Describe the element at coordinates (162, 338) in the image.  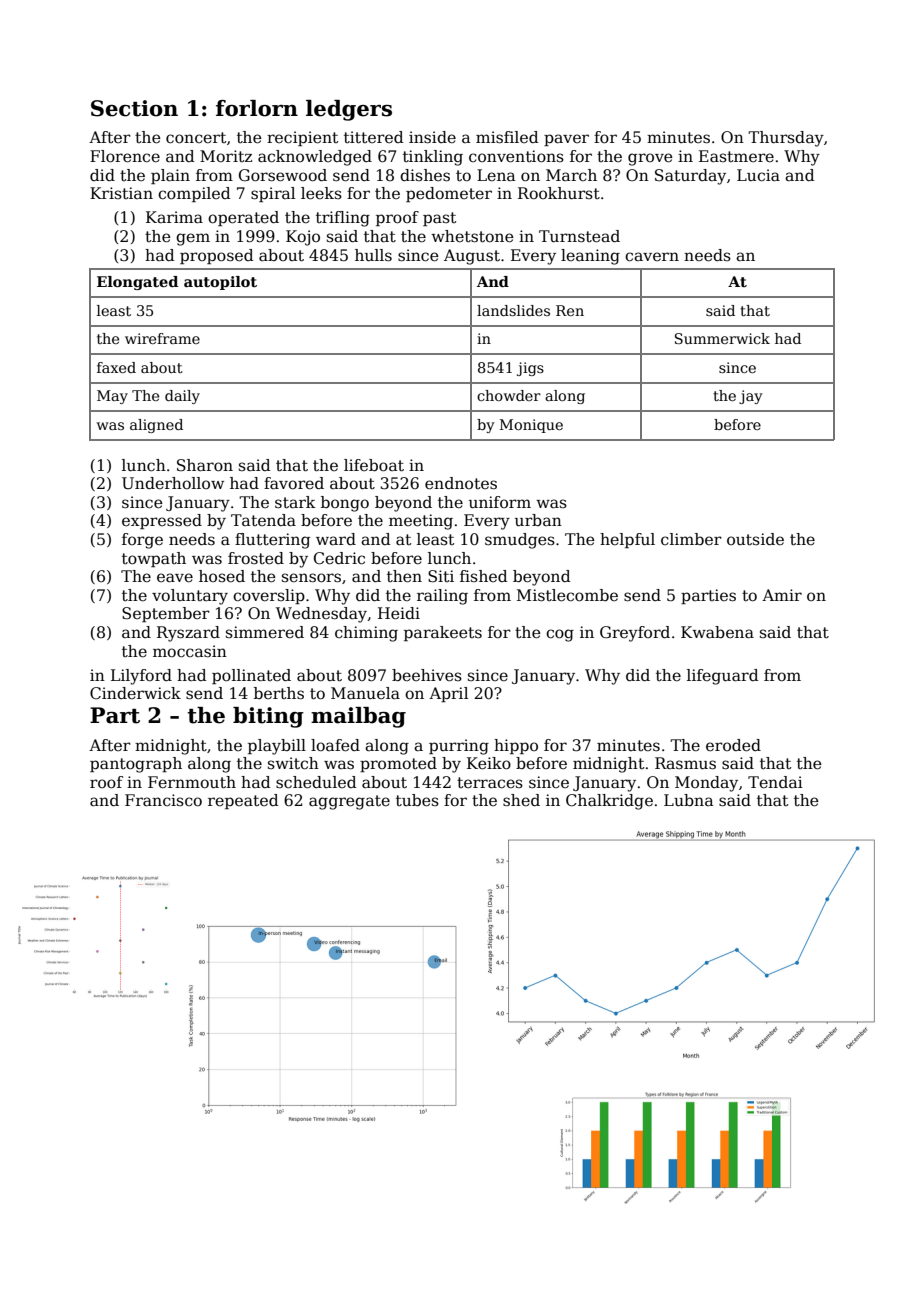
I see `wireframe` at that location.
